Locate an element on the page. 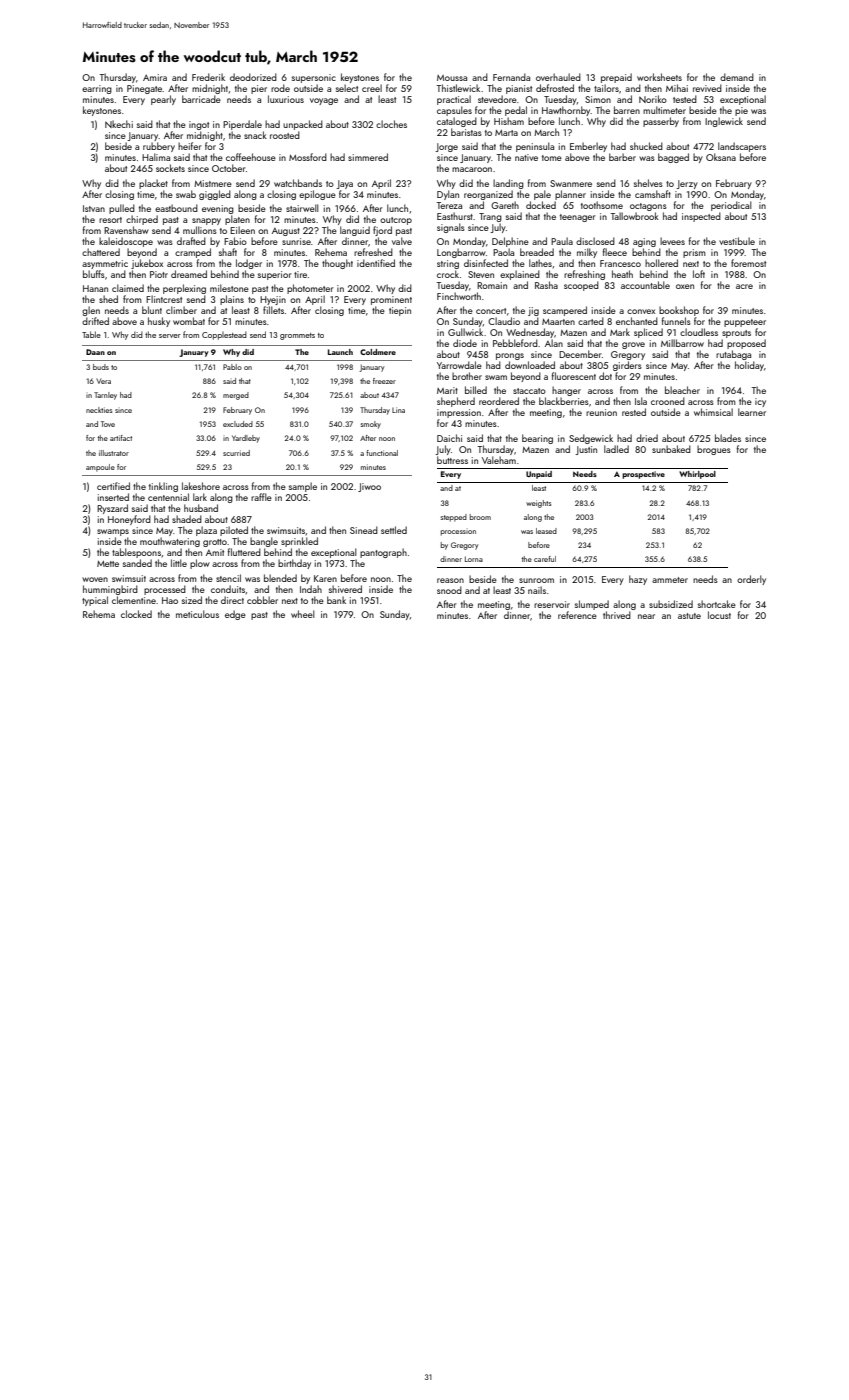  deodorized is located at coordinates (253, 77).
